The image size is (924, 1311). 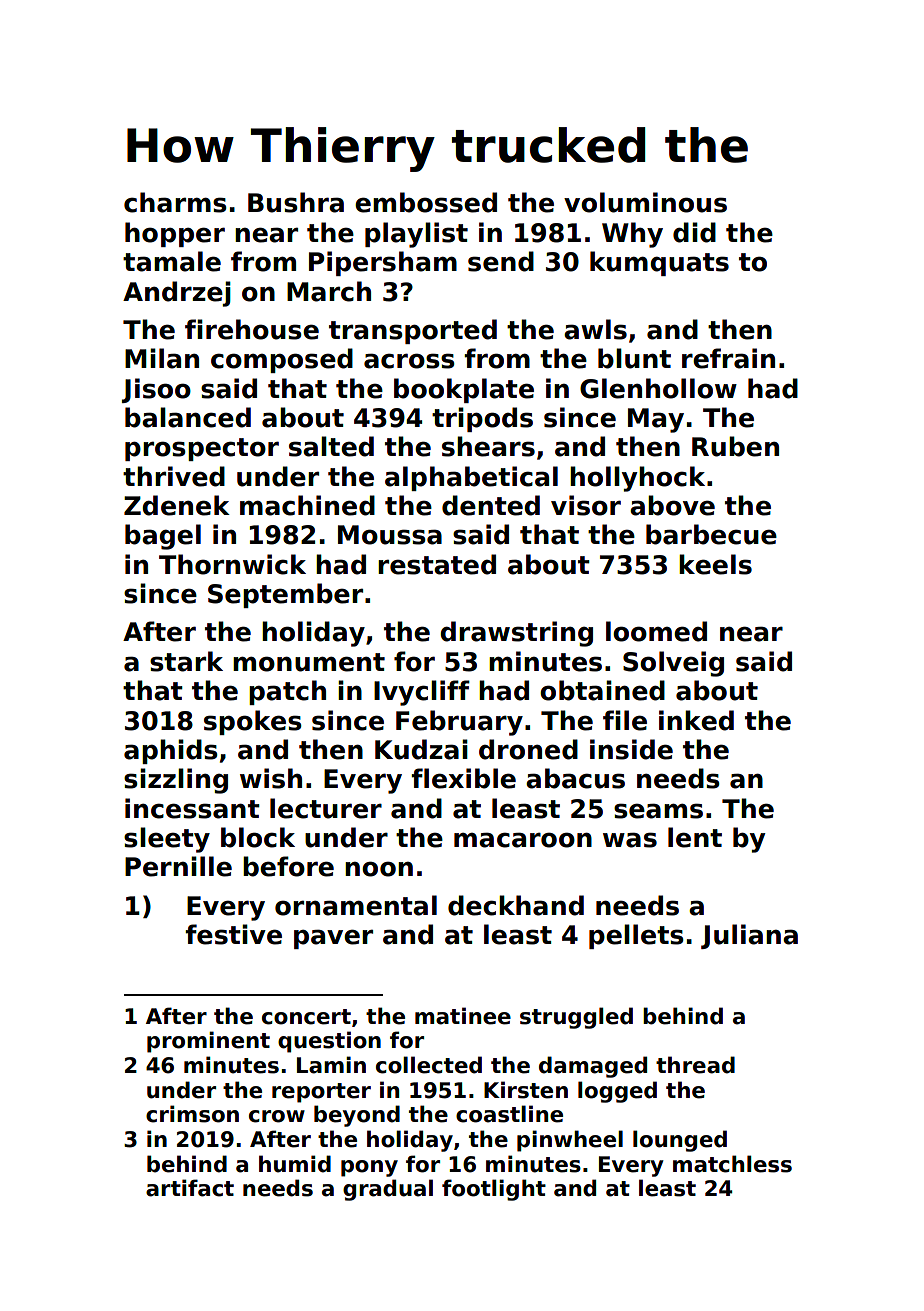 What do you see at coordinates (732, 1164) in the document?
I see `matchless` at bounding box center [732, 1164].
